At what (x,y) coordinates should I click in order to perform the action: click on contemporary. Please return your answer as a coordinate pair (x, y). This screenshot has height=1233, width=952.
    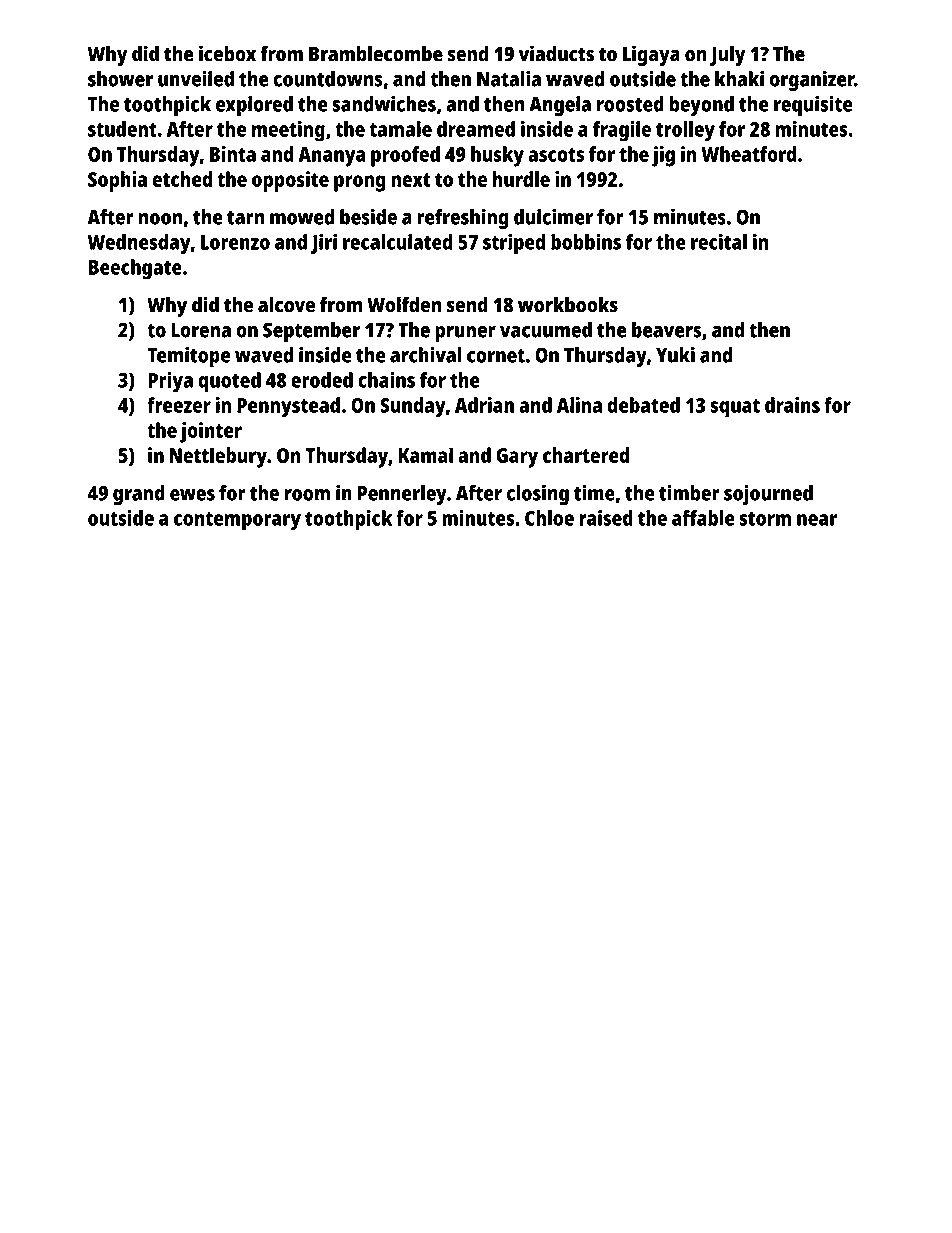
    Looking at the image, I should click on (237, 521).
